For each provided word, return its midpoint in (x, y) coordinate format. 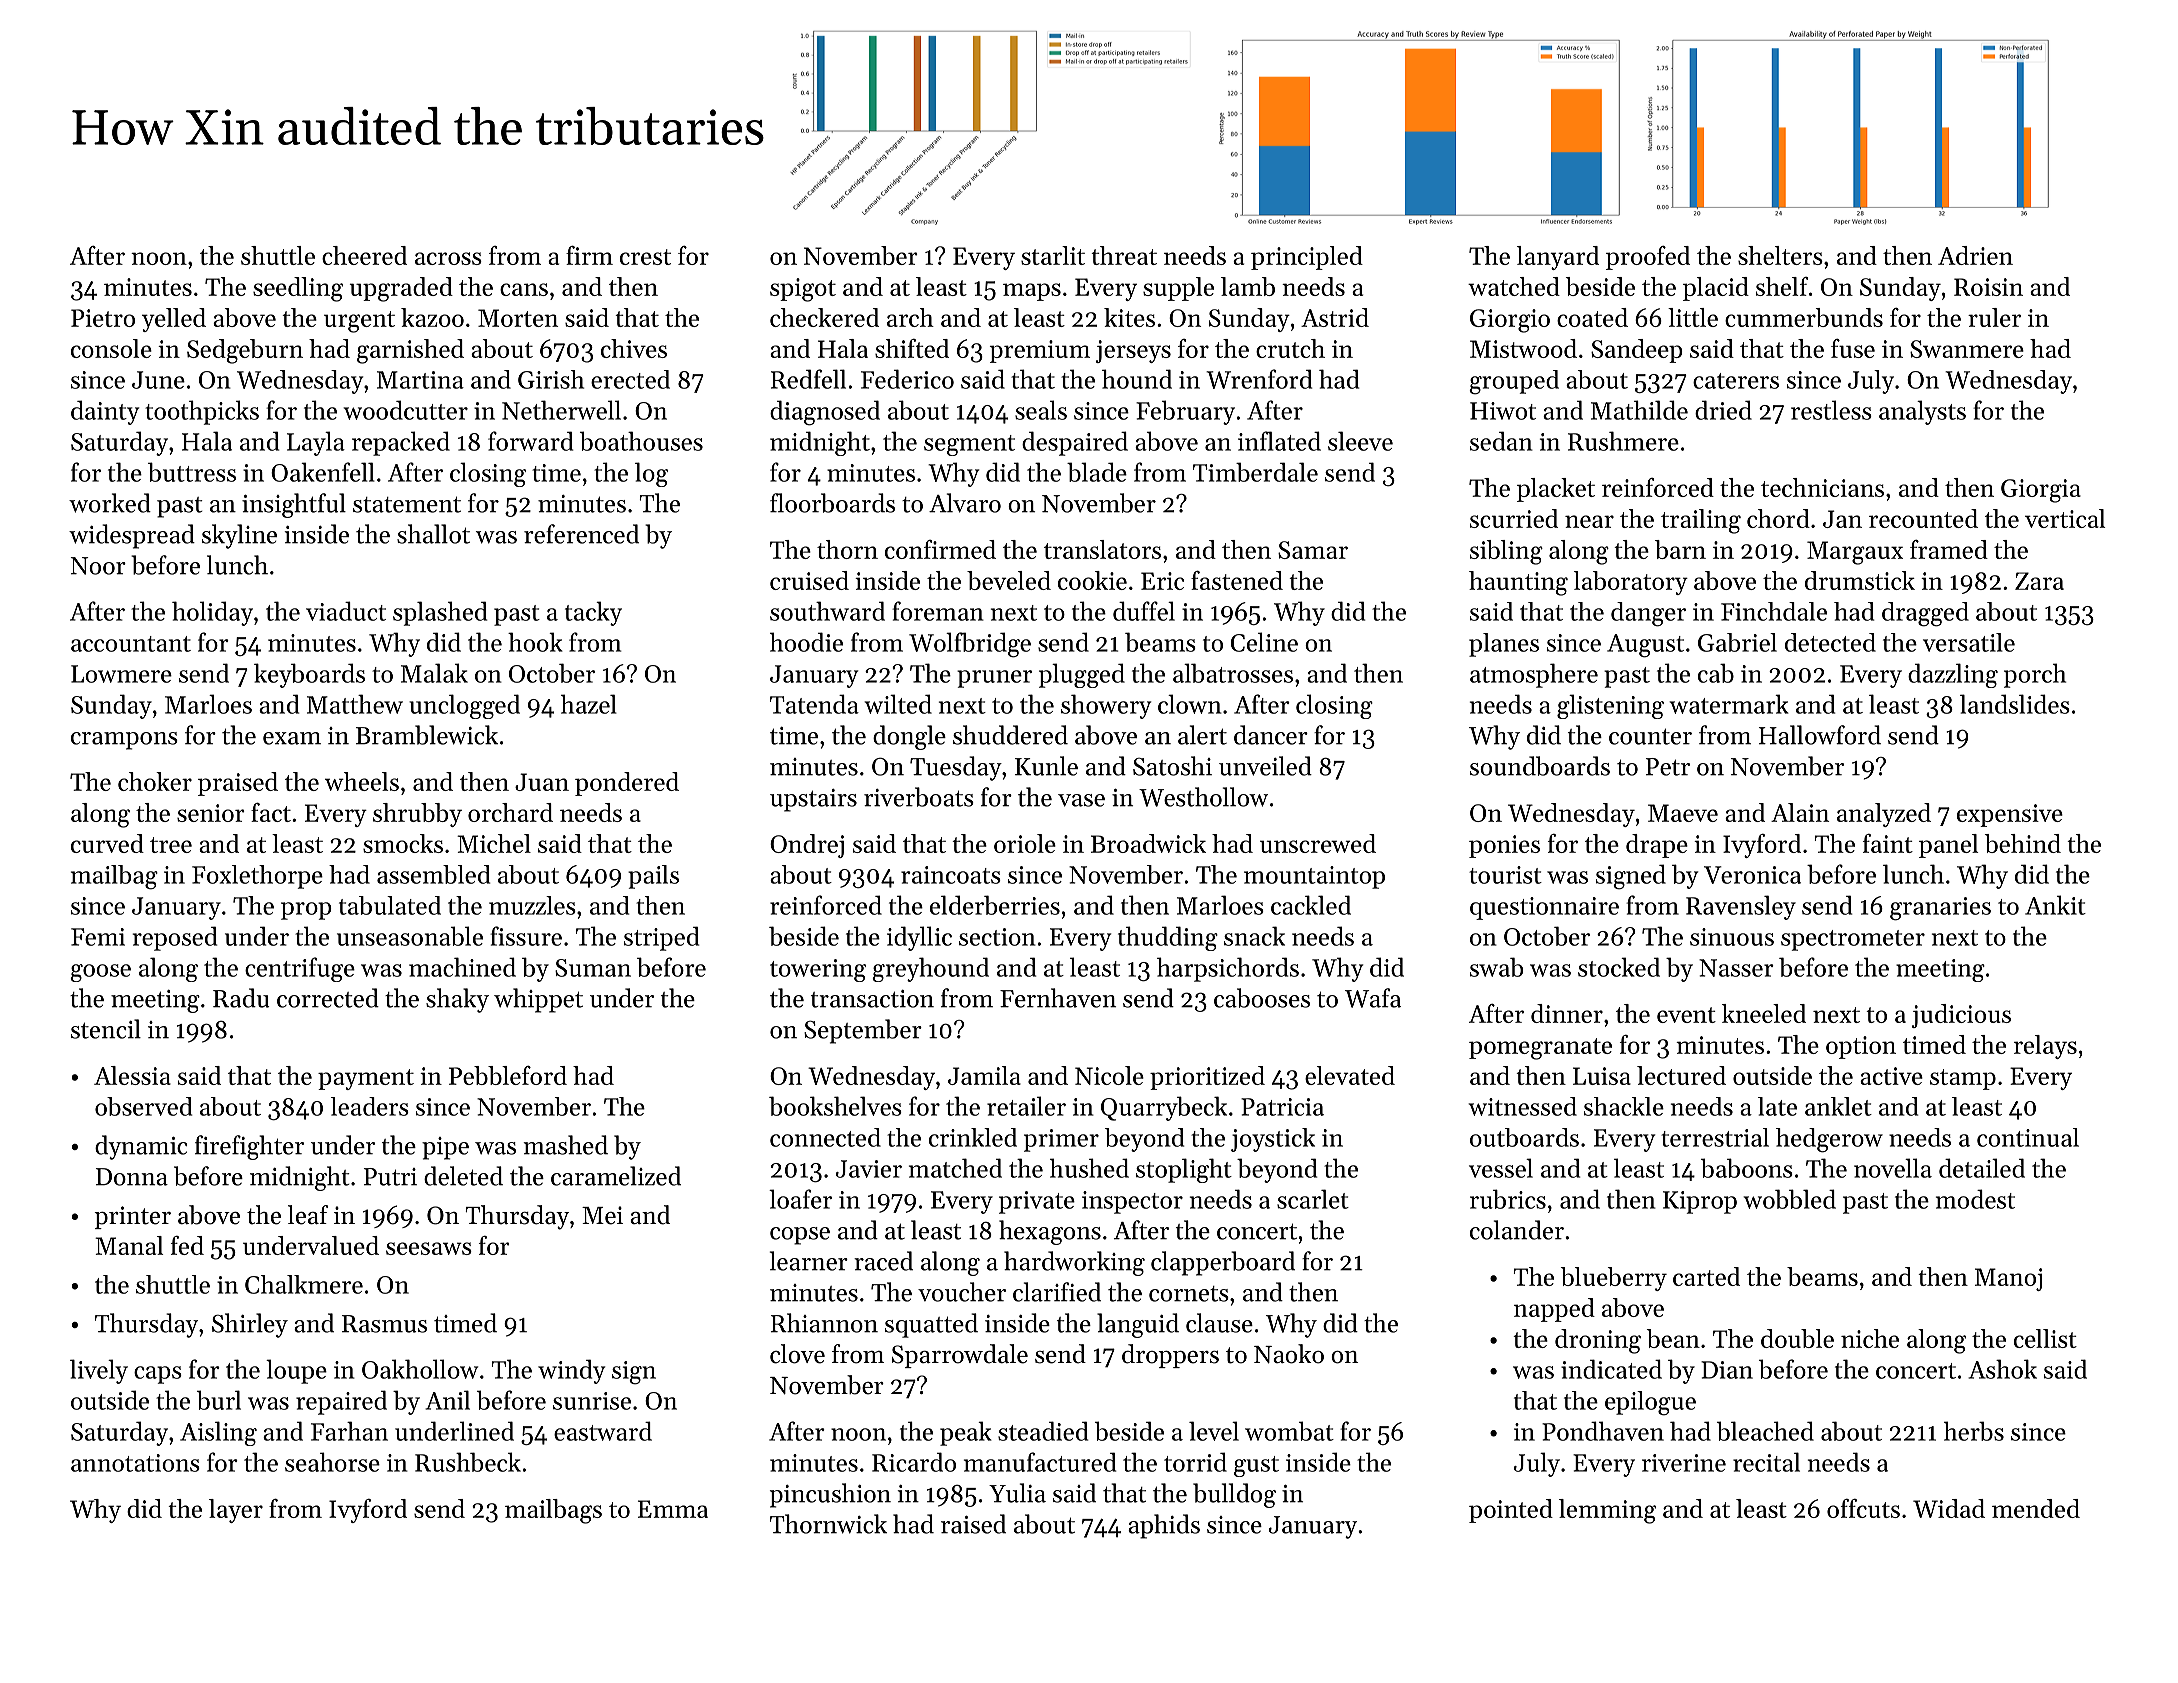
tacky (593, 613)
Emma (673, 1509)
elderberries (995, 905)
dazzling (1953, 675)
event (1686, 1015)
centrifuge (300, 969)
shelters (1780, 255)
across (448, 258)
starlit (1053, 255)
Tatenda (814, 704)
